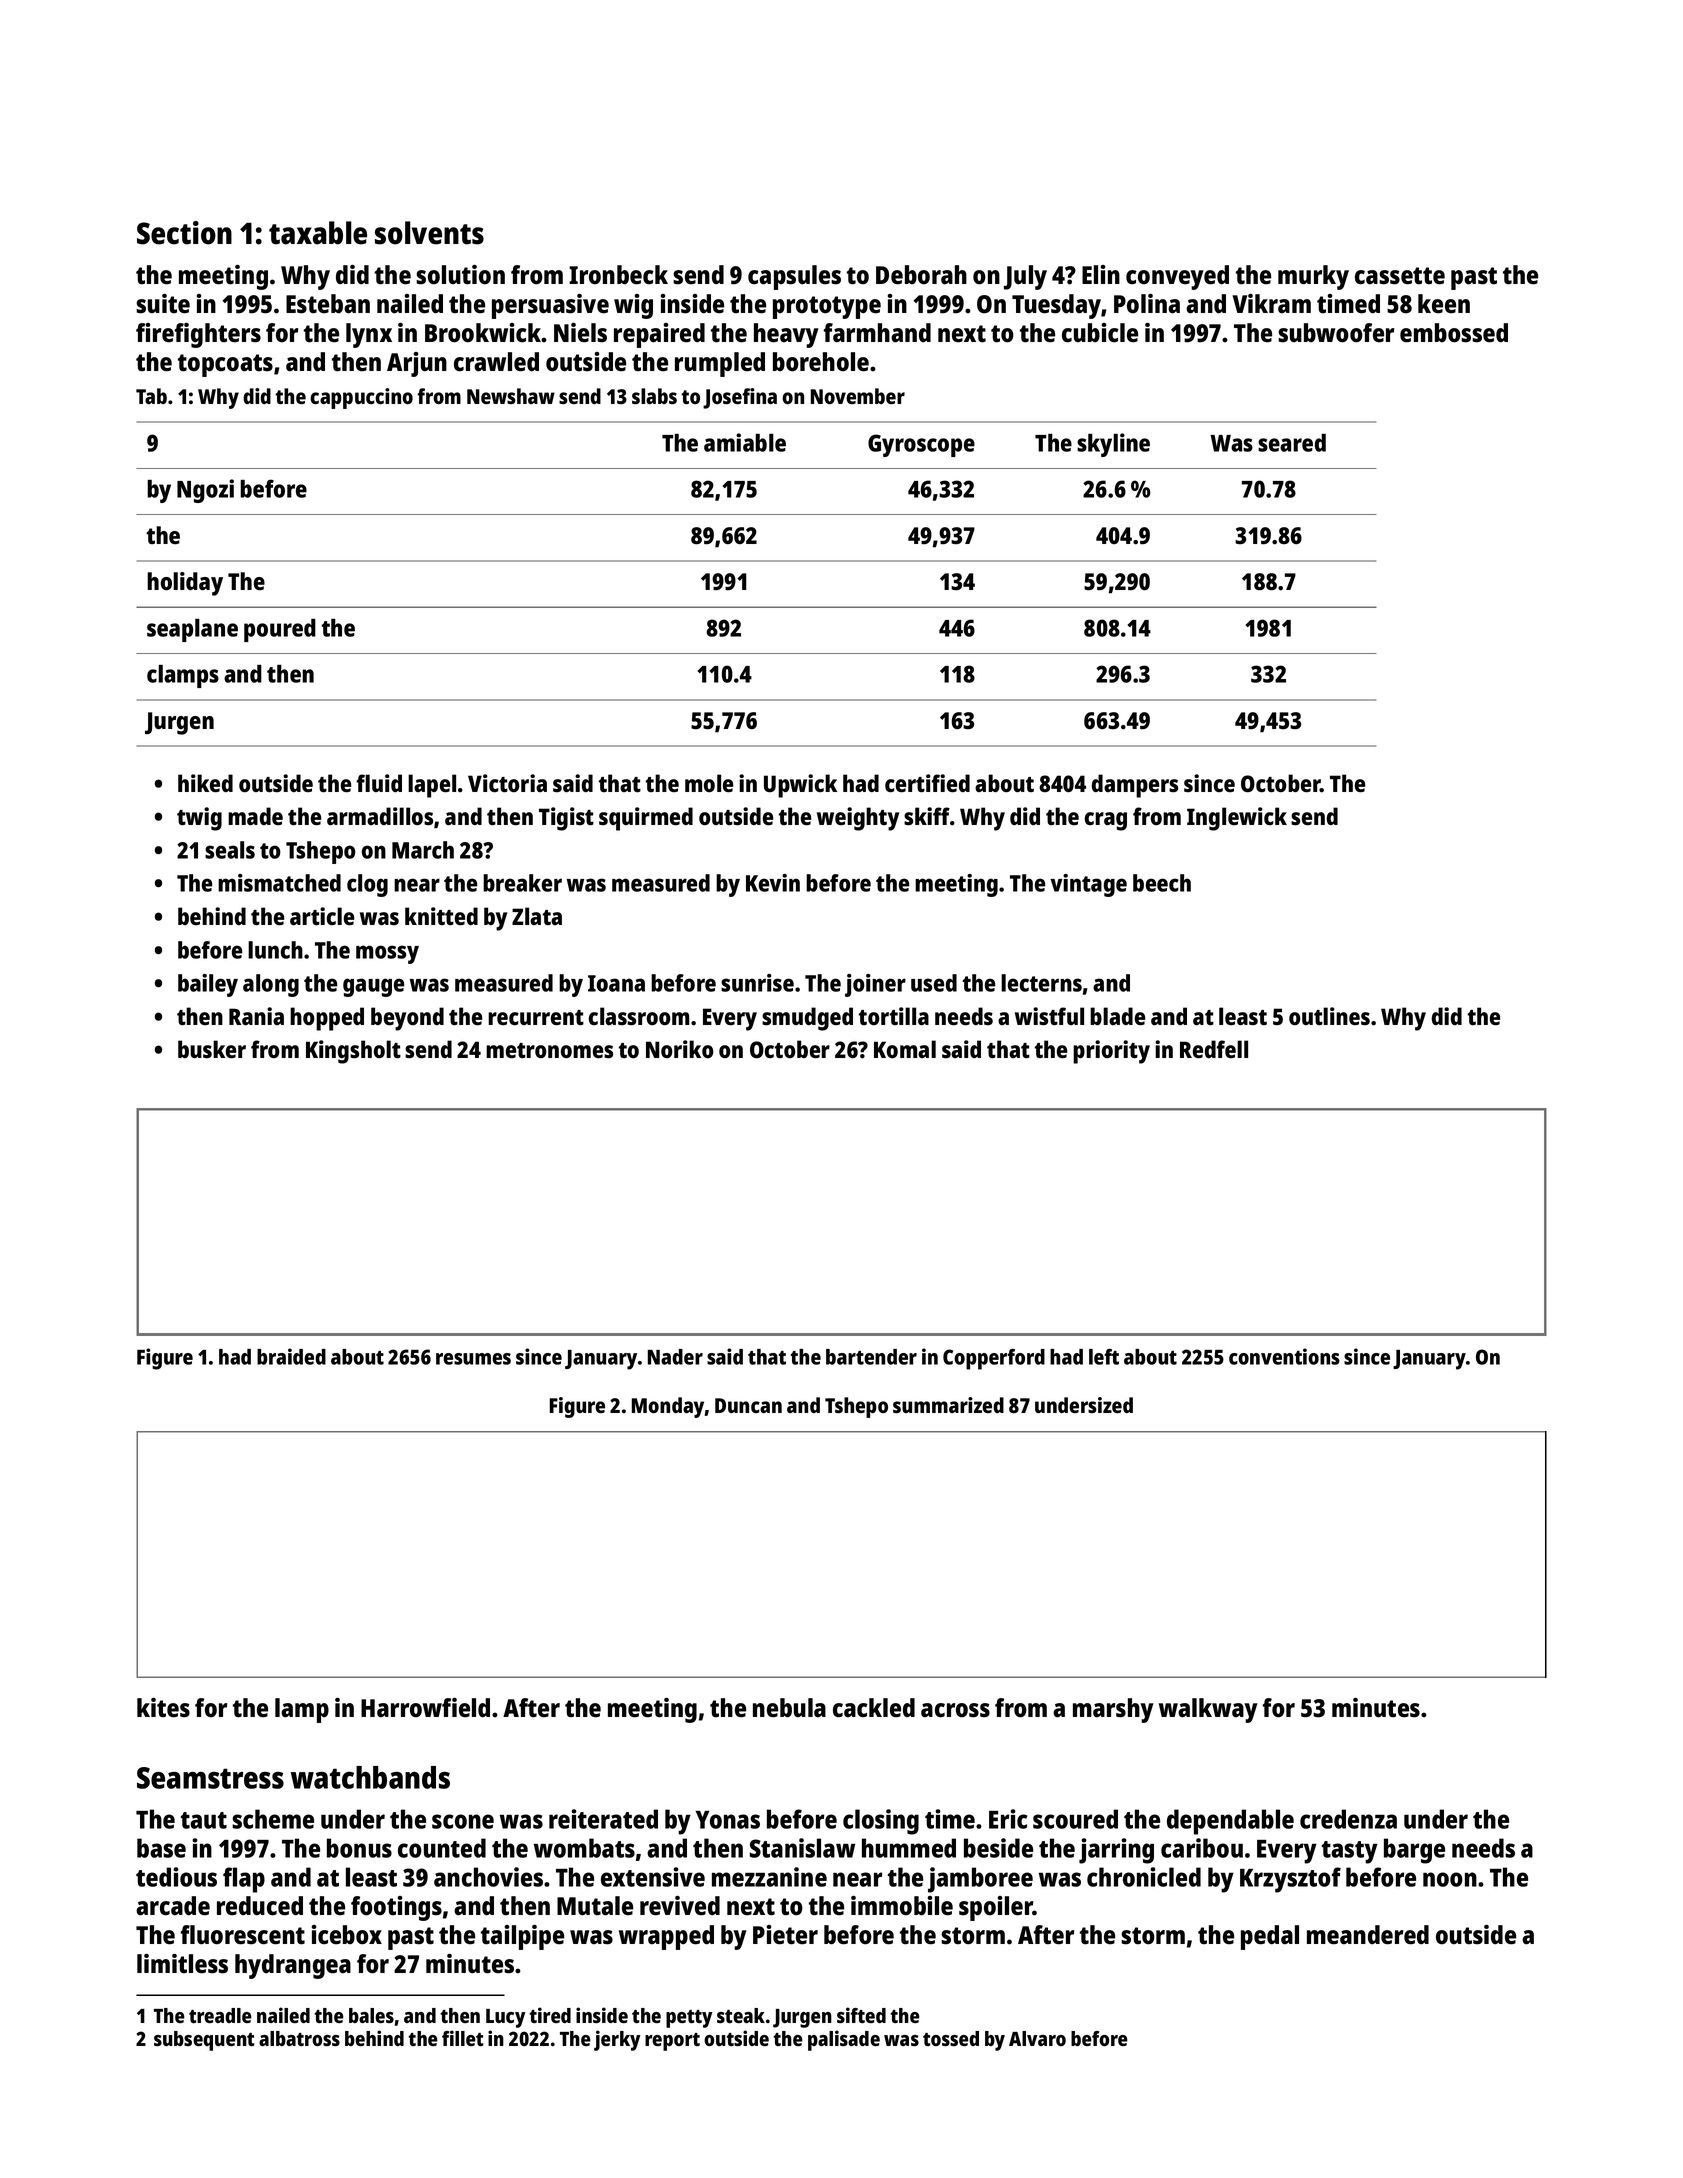 Image resolution: width=1683 pixels, height=2178 pixels. What do you see at coordinates (208, 985) in the document?
I see `bailey` at bounding box center [208, 985].
